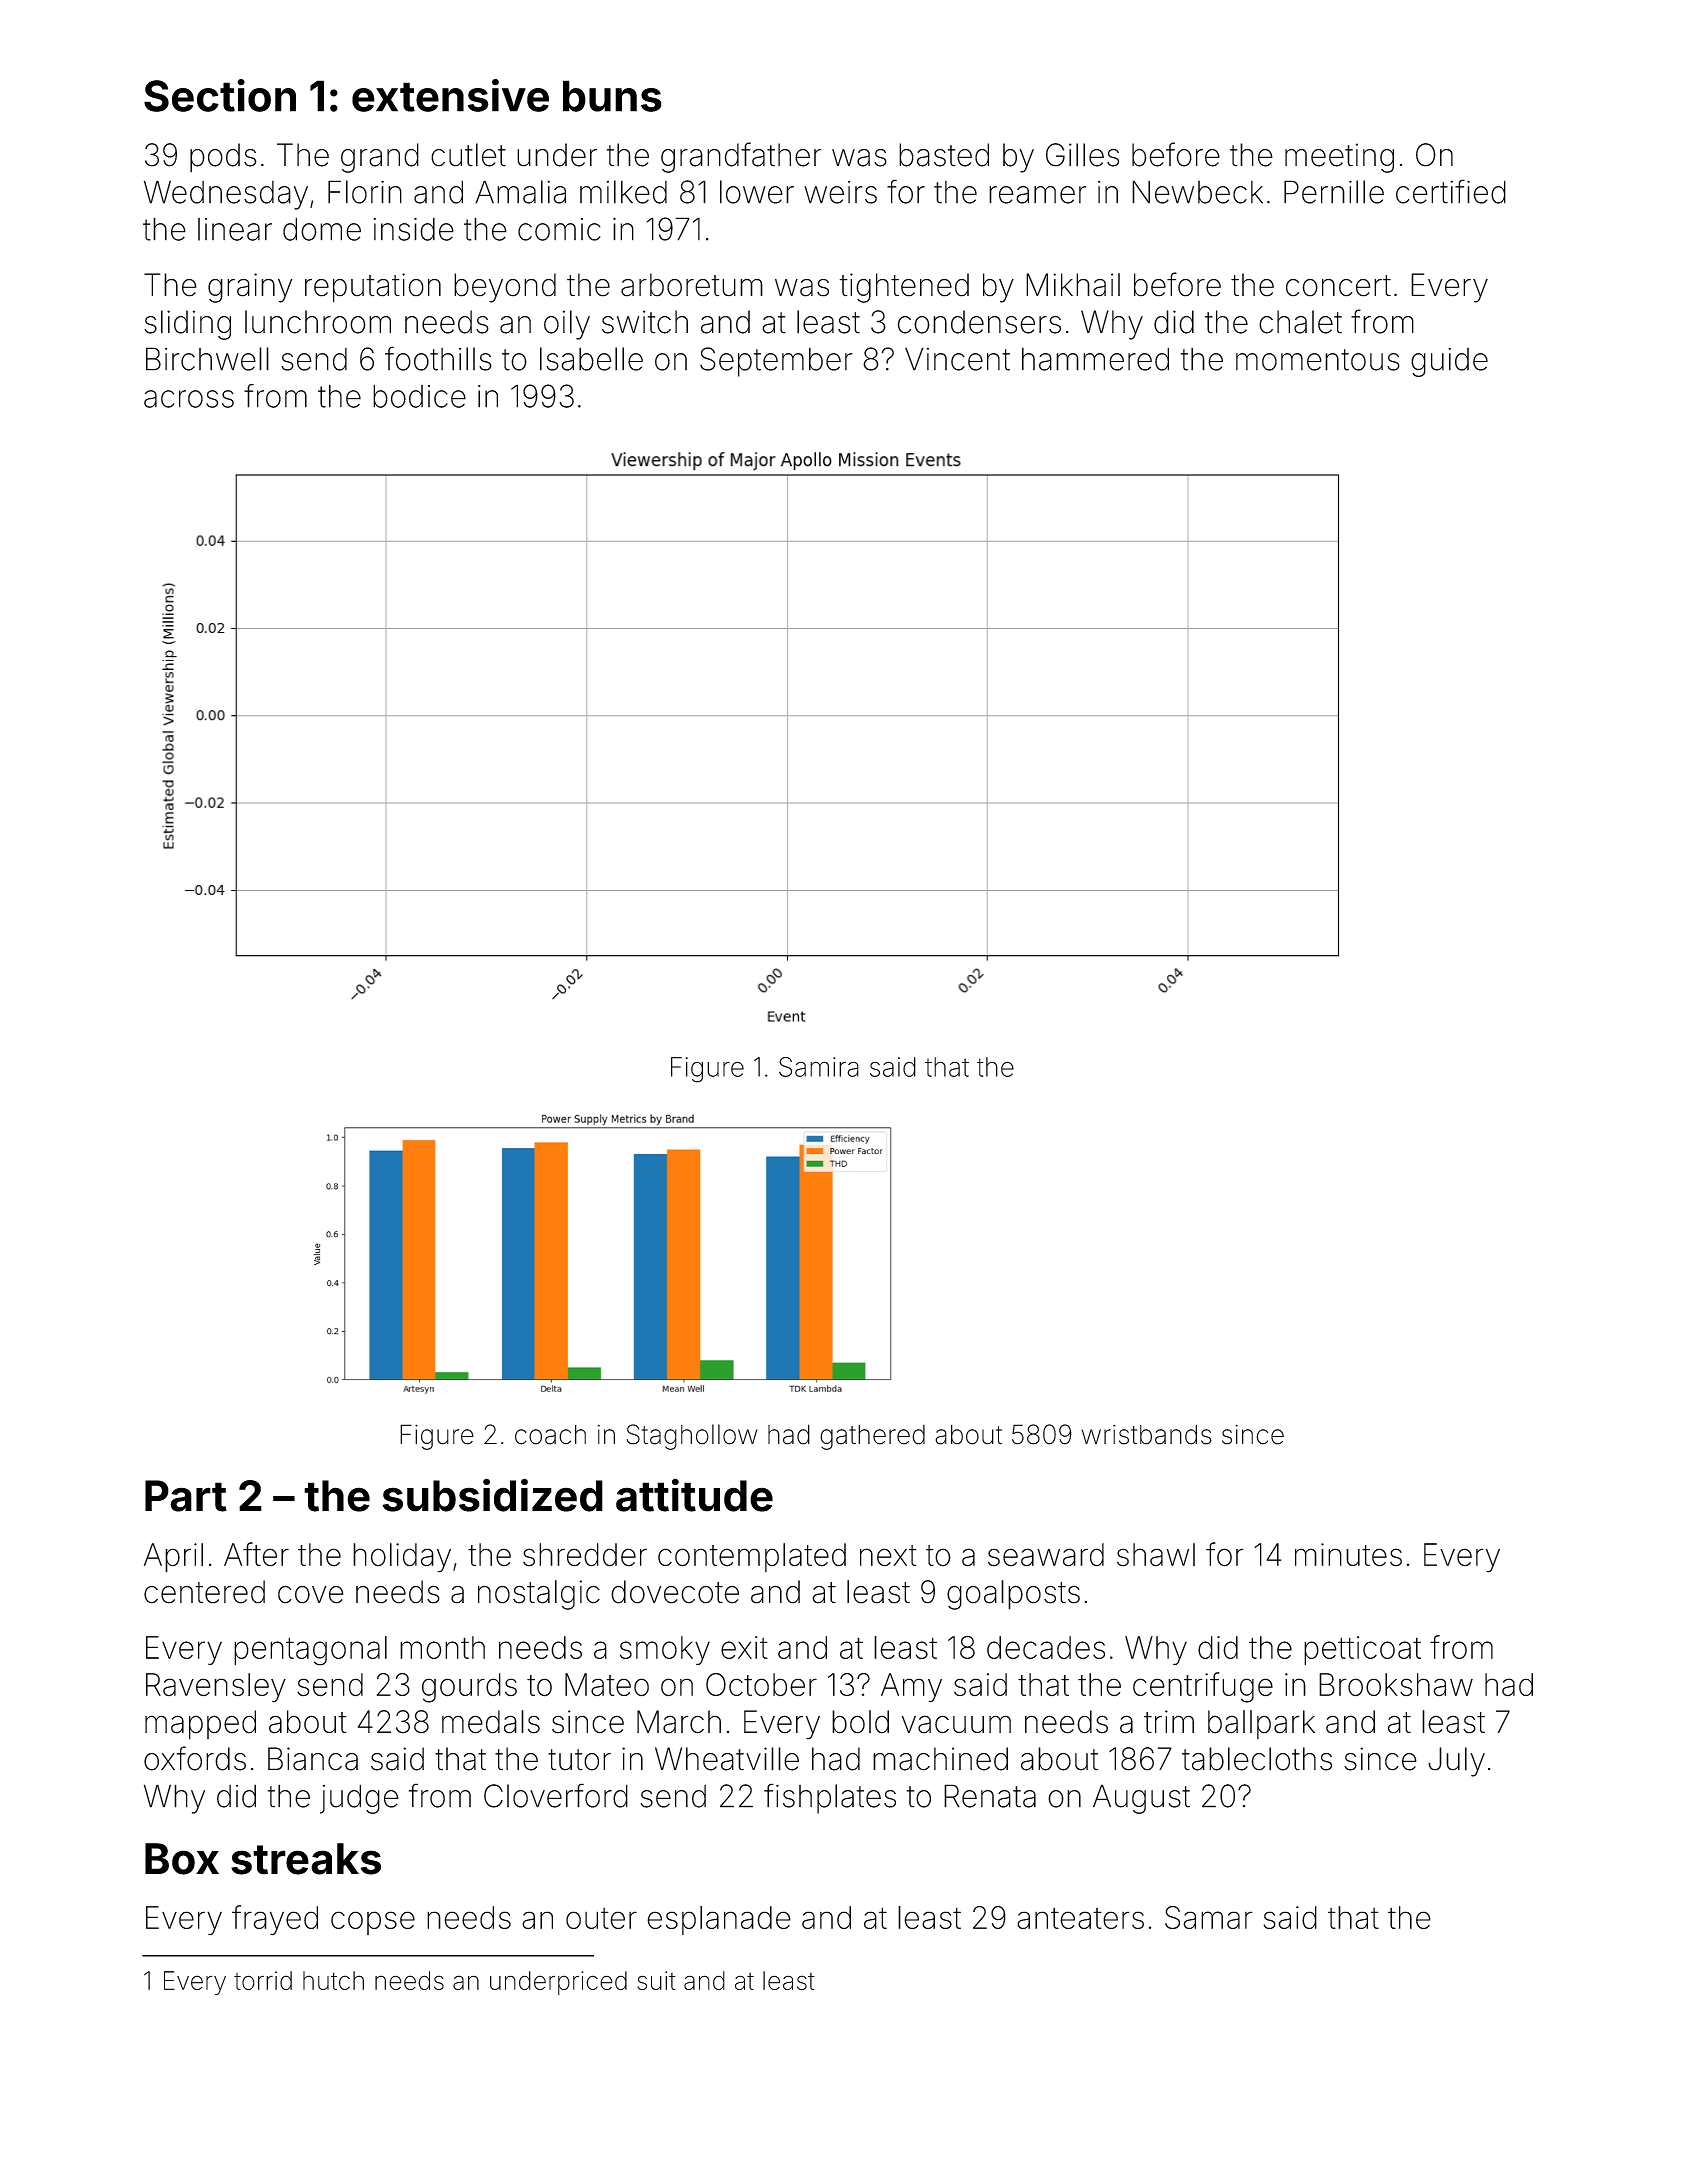 Image resolution: width=1683 pixels, height=2178 pixels. What do you see at coordinates (911, 1688) in the page?
I see `Amy` at bounding box center [911, 1688].
